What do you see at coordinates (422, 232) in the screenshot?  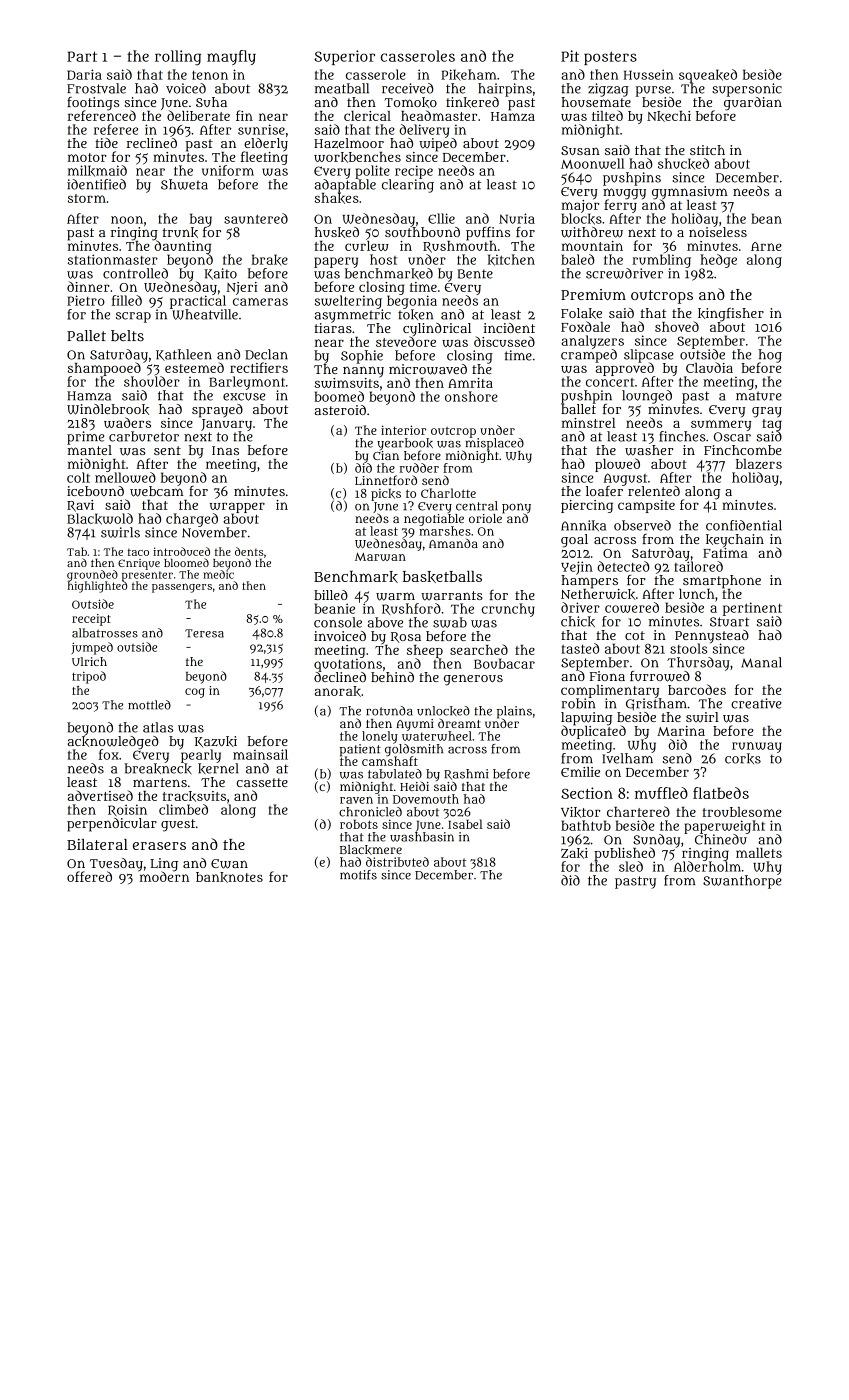 I see `southbound` at bounding box center [422, 232].
